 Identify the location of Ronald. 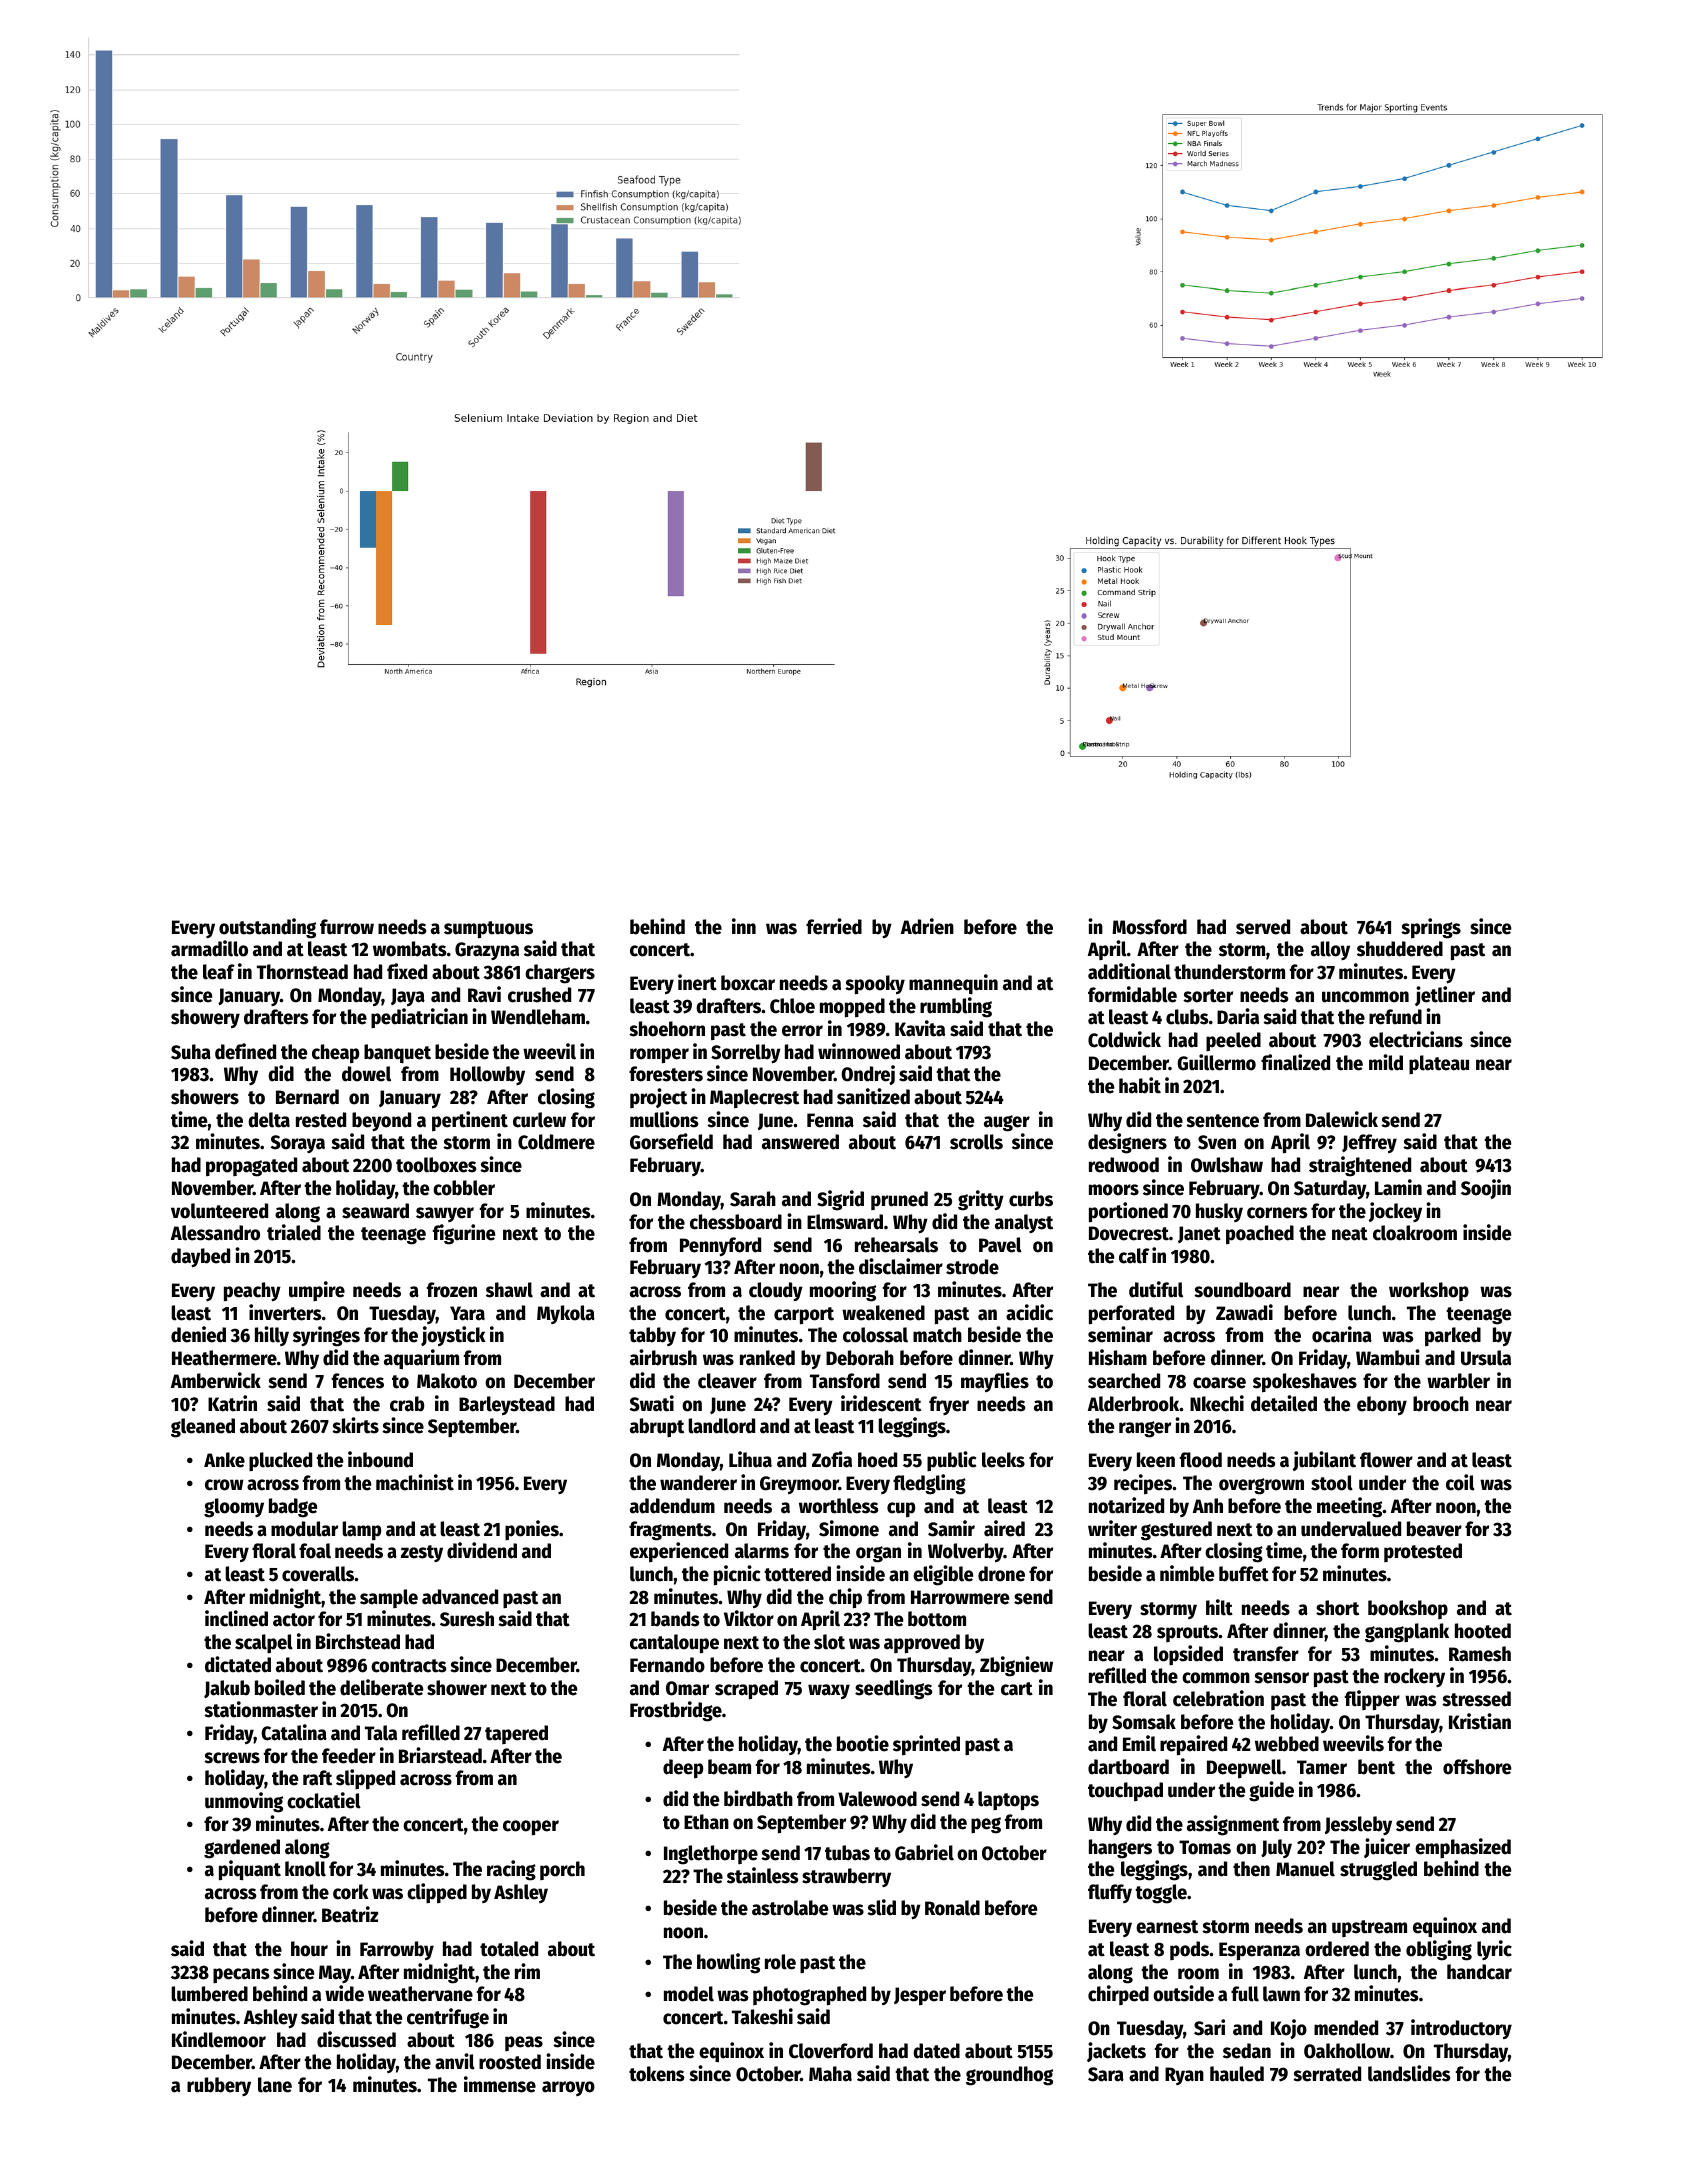
(952, 1908).
